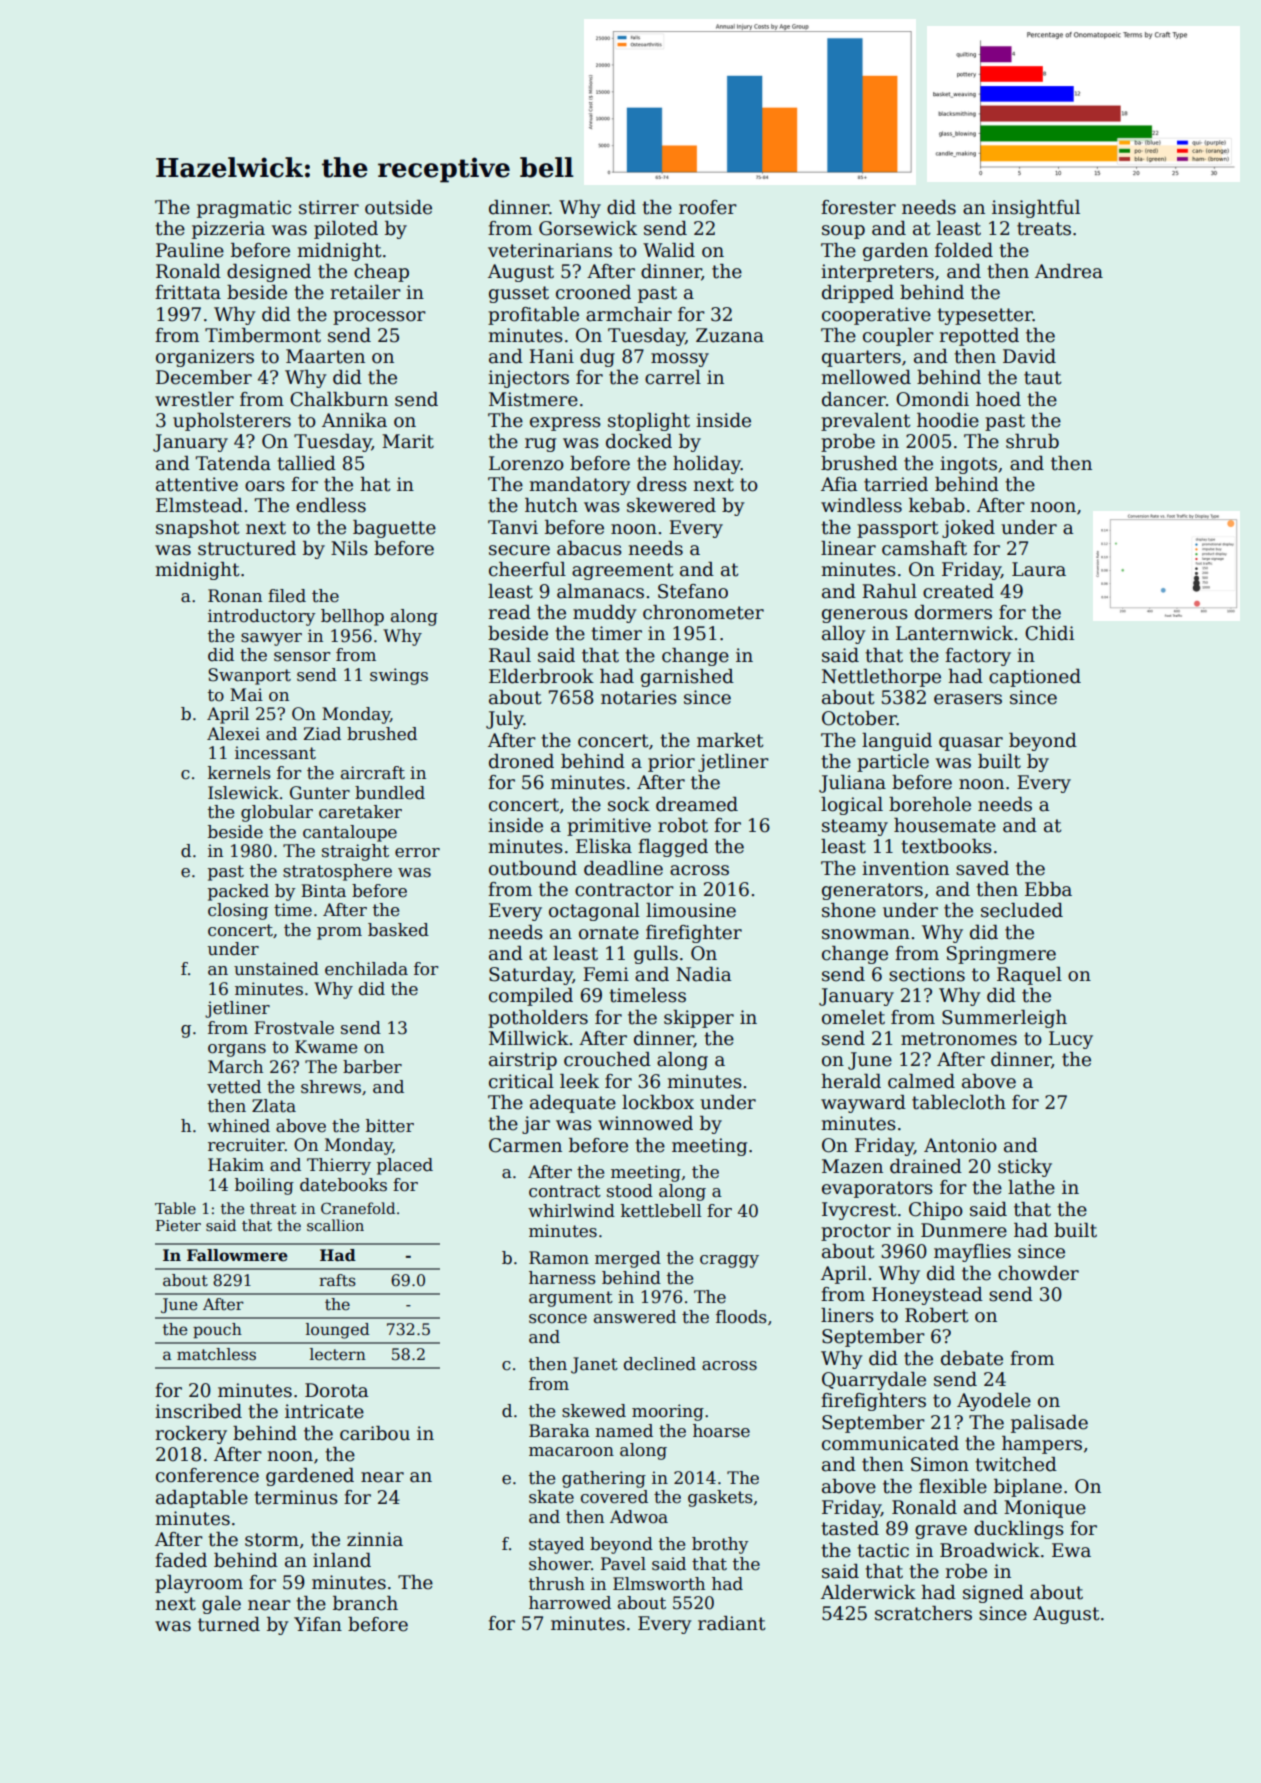  Describe the element at coordinates (243, 793) in the image. I see `Islewick` at that location.
